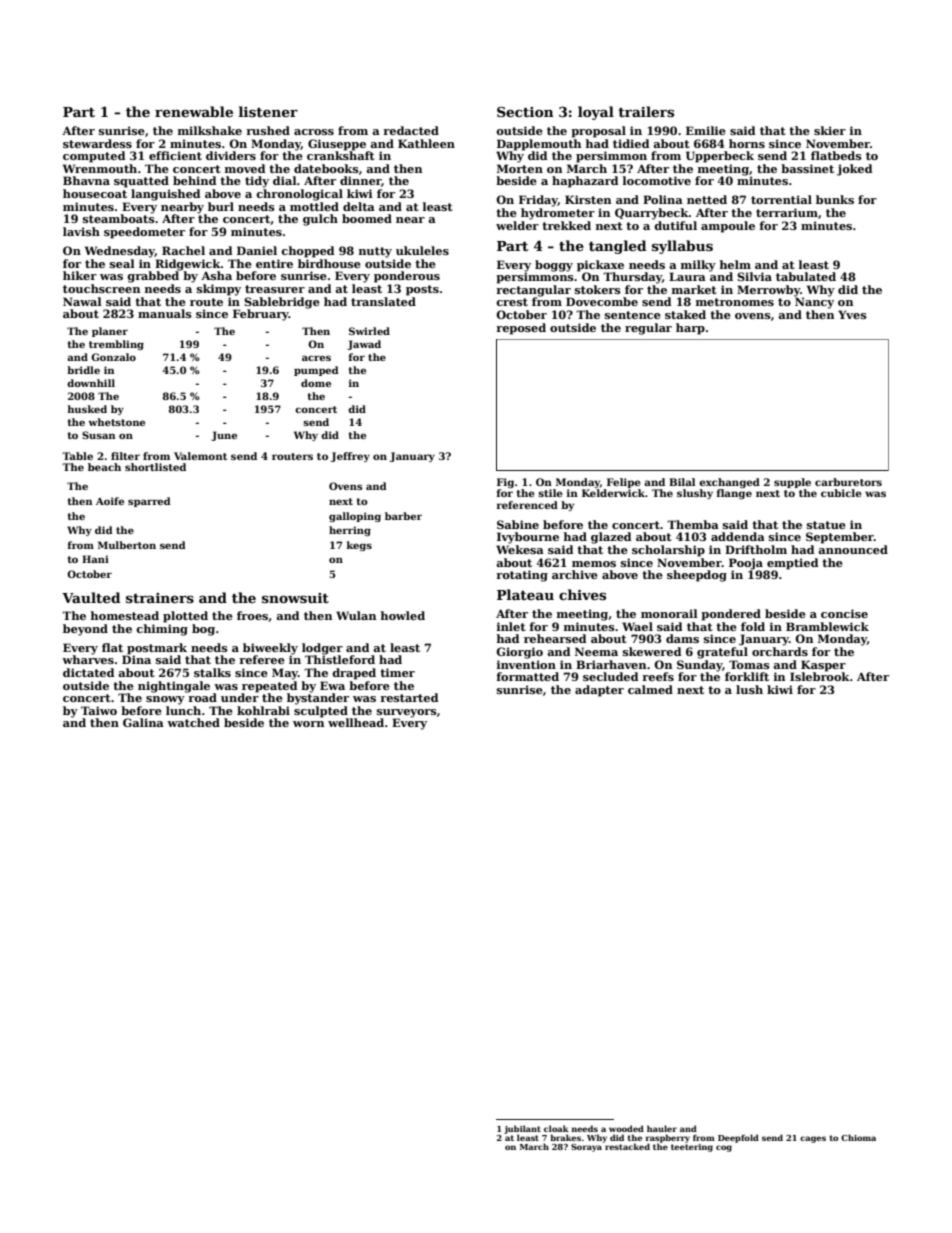 This page has height=1233, width=952. What do you see at coordinates (556, 1128) in the page?
I see `cloak` at bounding box center [556, 1128].
